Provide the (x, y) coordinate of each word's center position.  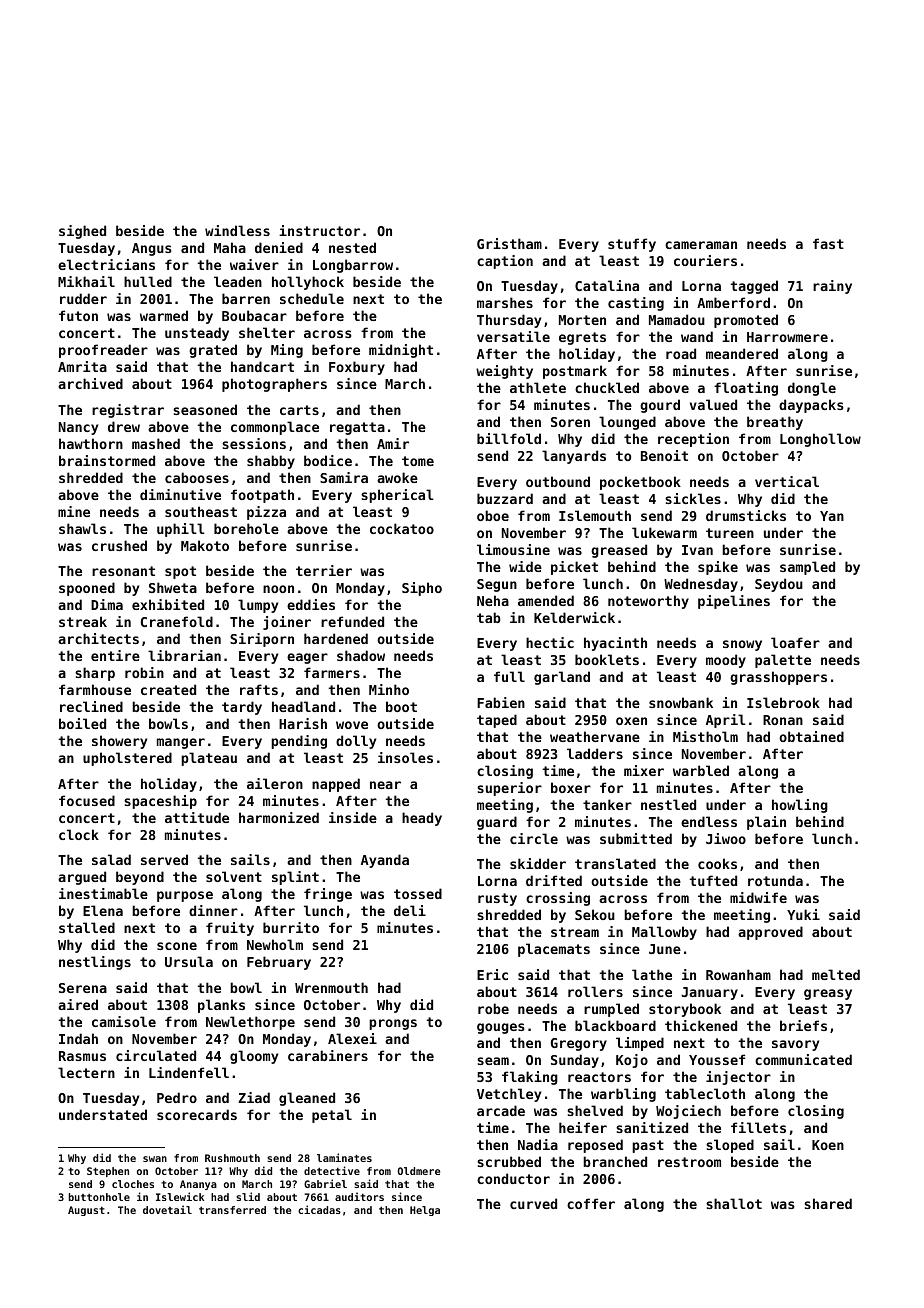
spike (718, 568)
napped (336, 785)
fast (828, 243)
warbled (701, 770)
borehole (246, 528)
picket (574, 568)
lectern (86, 1072)
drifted (554, 880)
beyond (140, 878)
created (168, 689)
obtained (811, 736)
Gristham (509, 243)
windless (237, 230)
